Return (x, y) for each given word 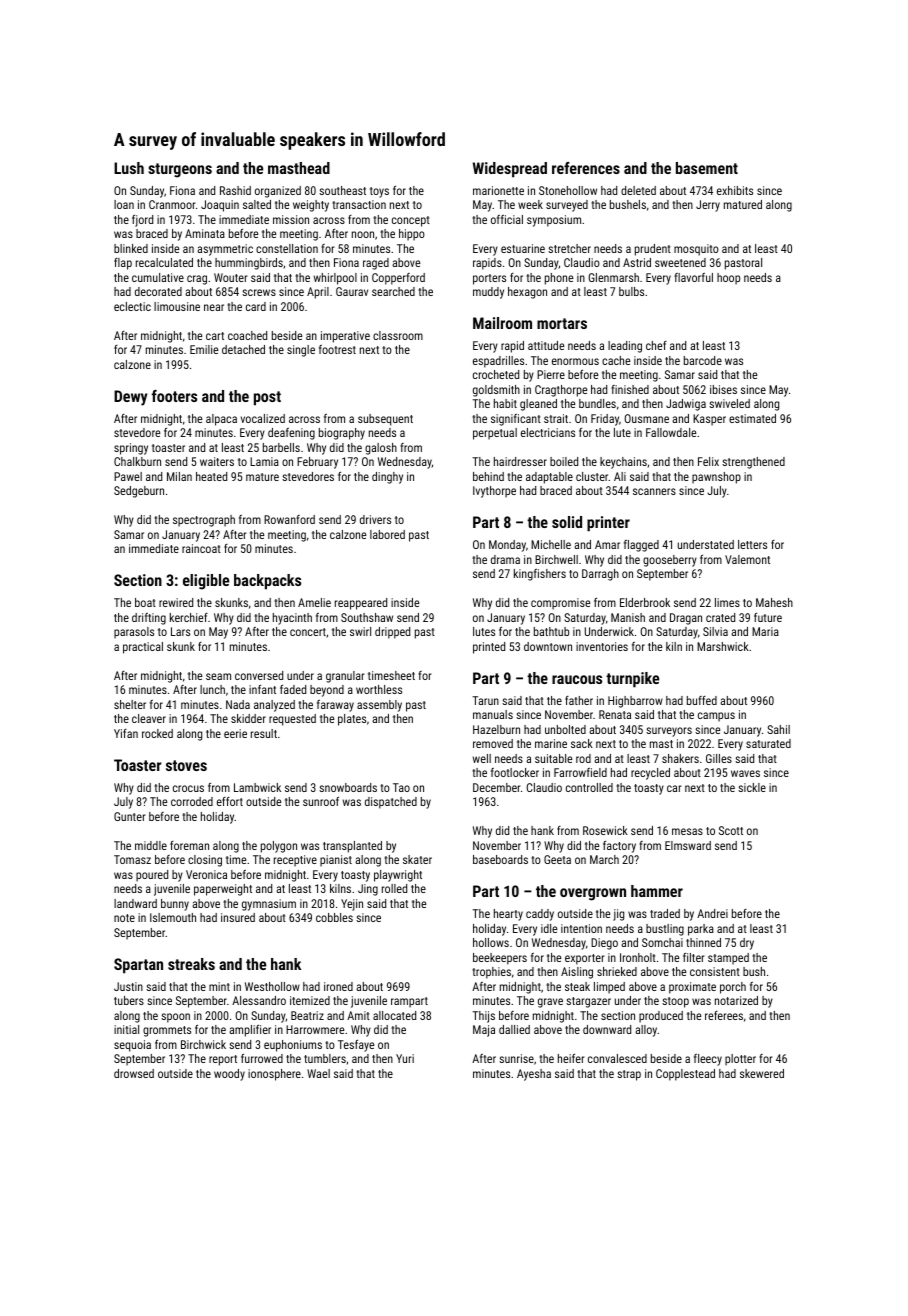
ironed (338, 986)
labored (387, 534)
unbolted (565, 729)
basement (707, 168)
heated (211, 476)
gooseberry (670, 561)
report (223, 1060)
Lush (129, 168)
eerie (235, 733)
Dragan (686, 619)
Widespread (510, 170)
